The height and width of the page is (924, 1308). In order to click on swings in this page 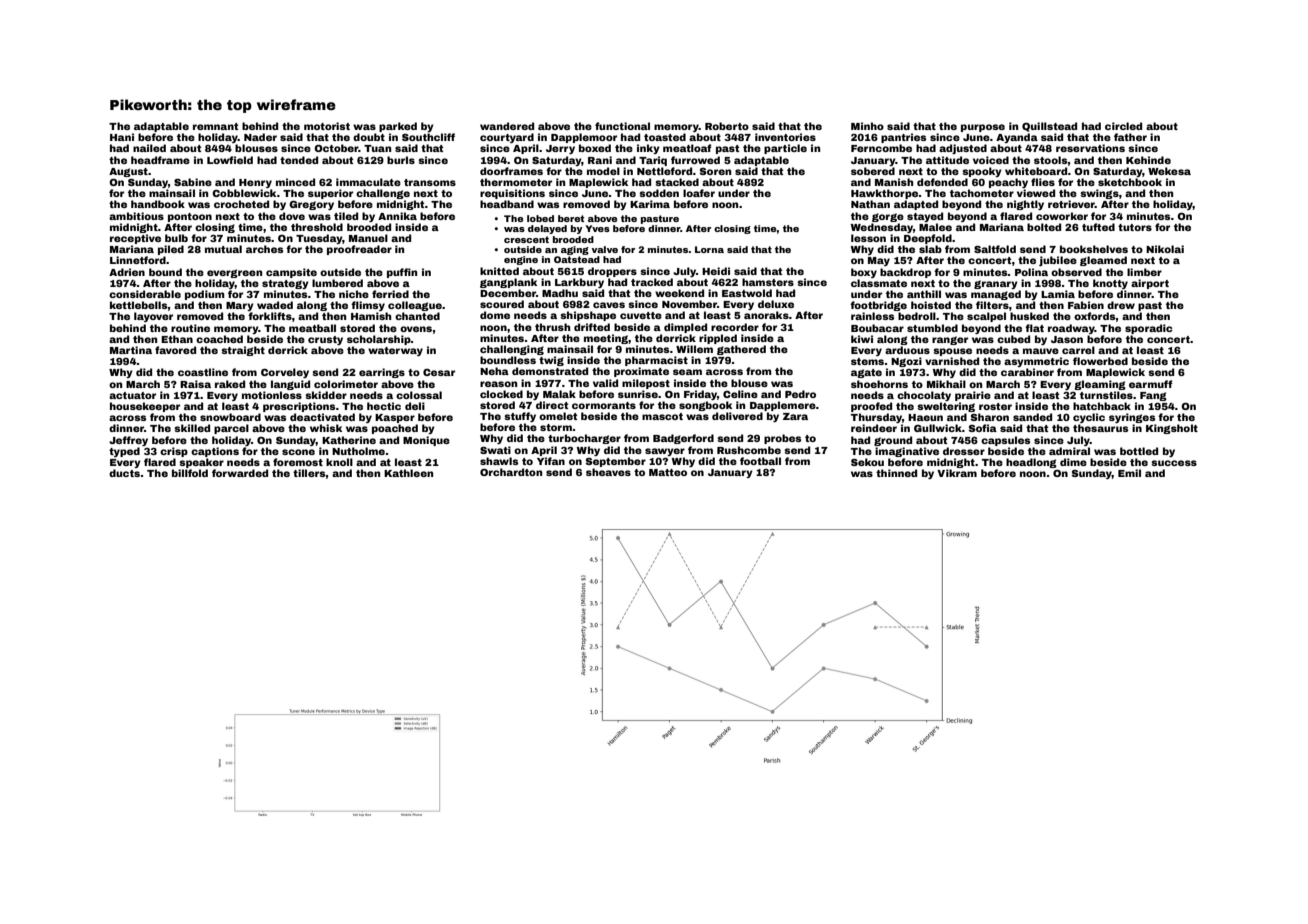, I will do `click(1099, 194)`.
